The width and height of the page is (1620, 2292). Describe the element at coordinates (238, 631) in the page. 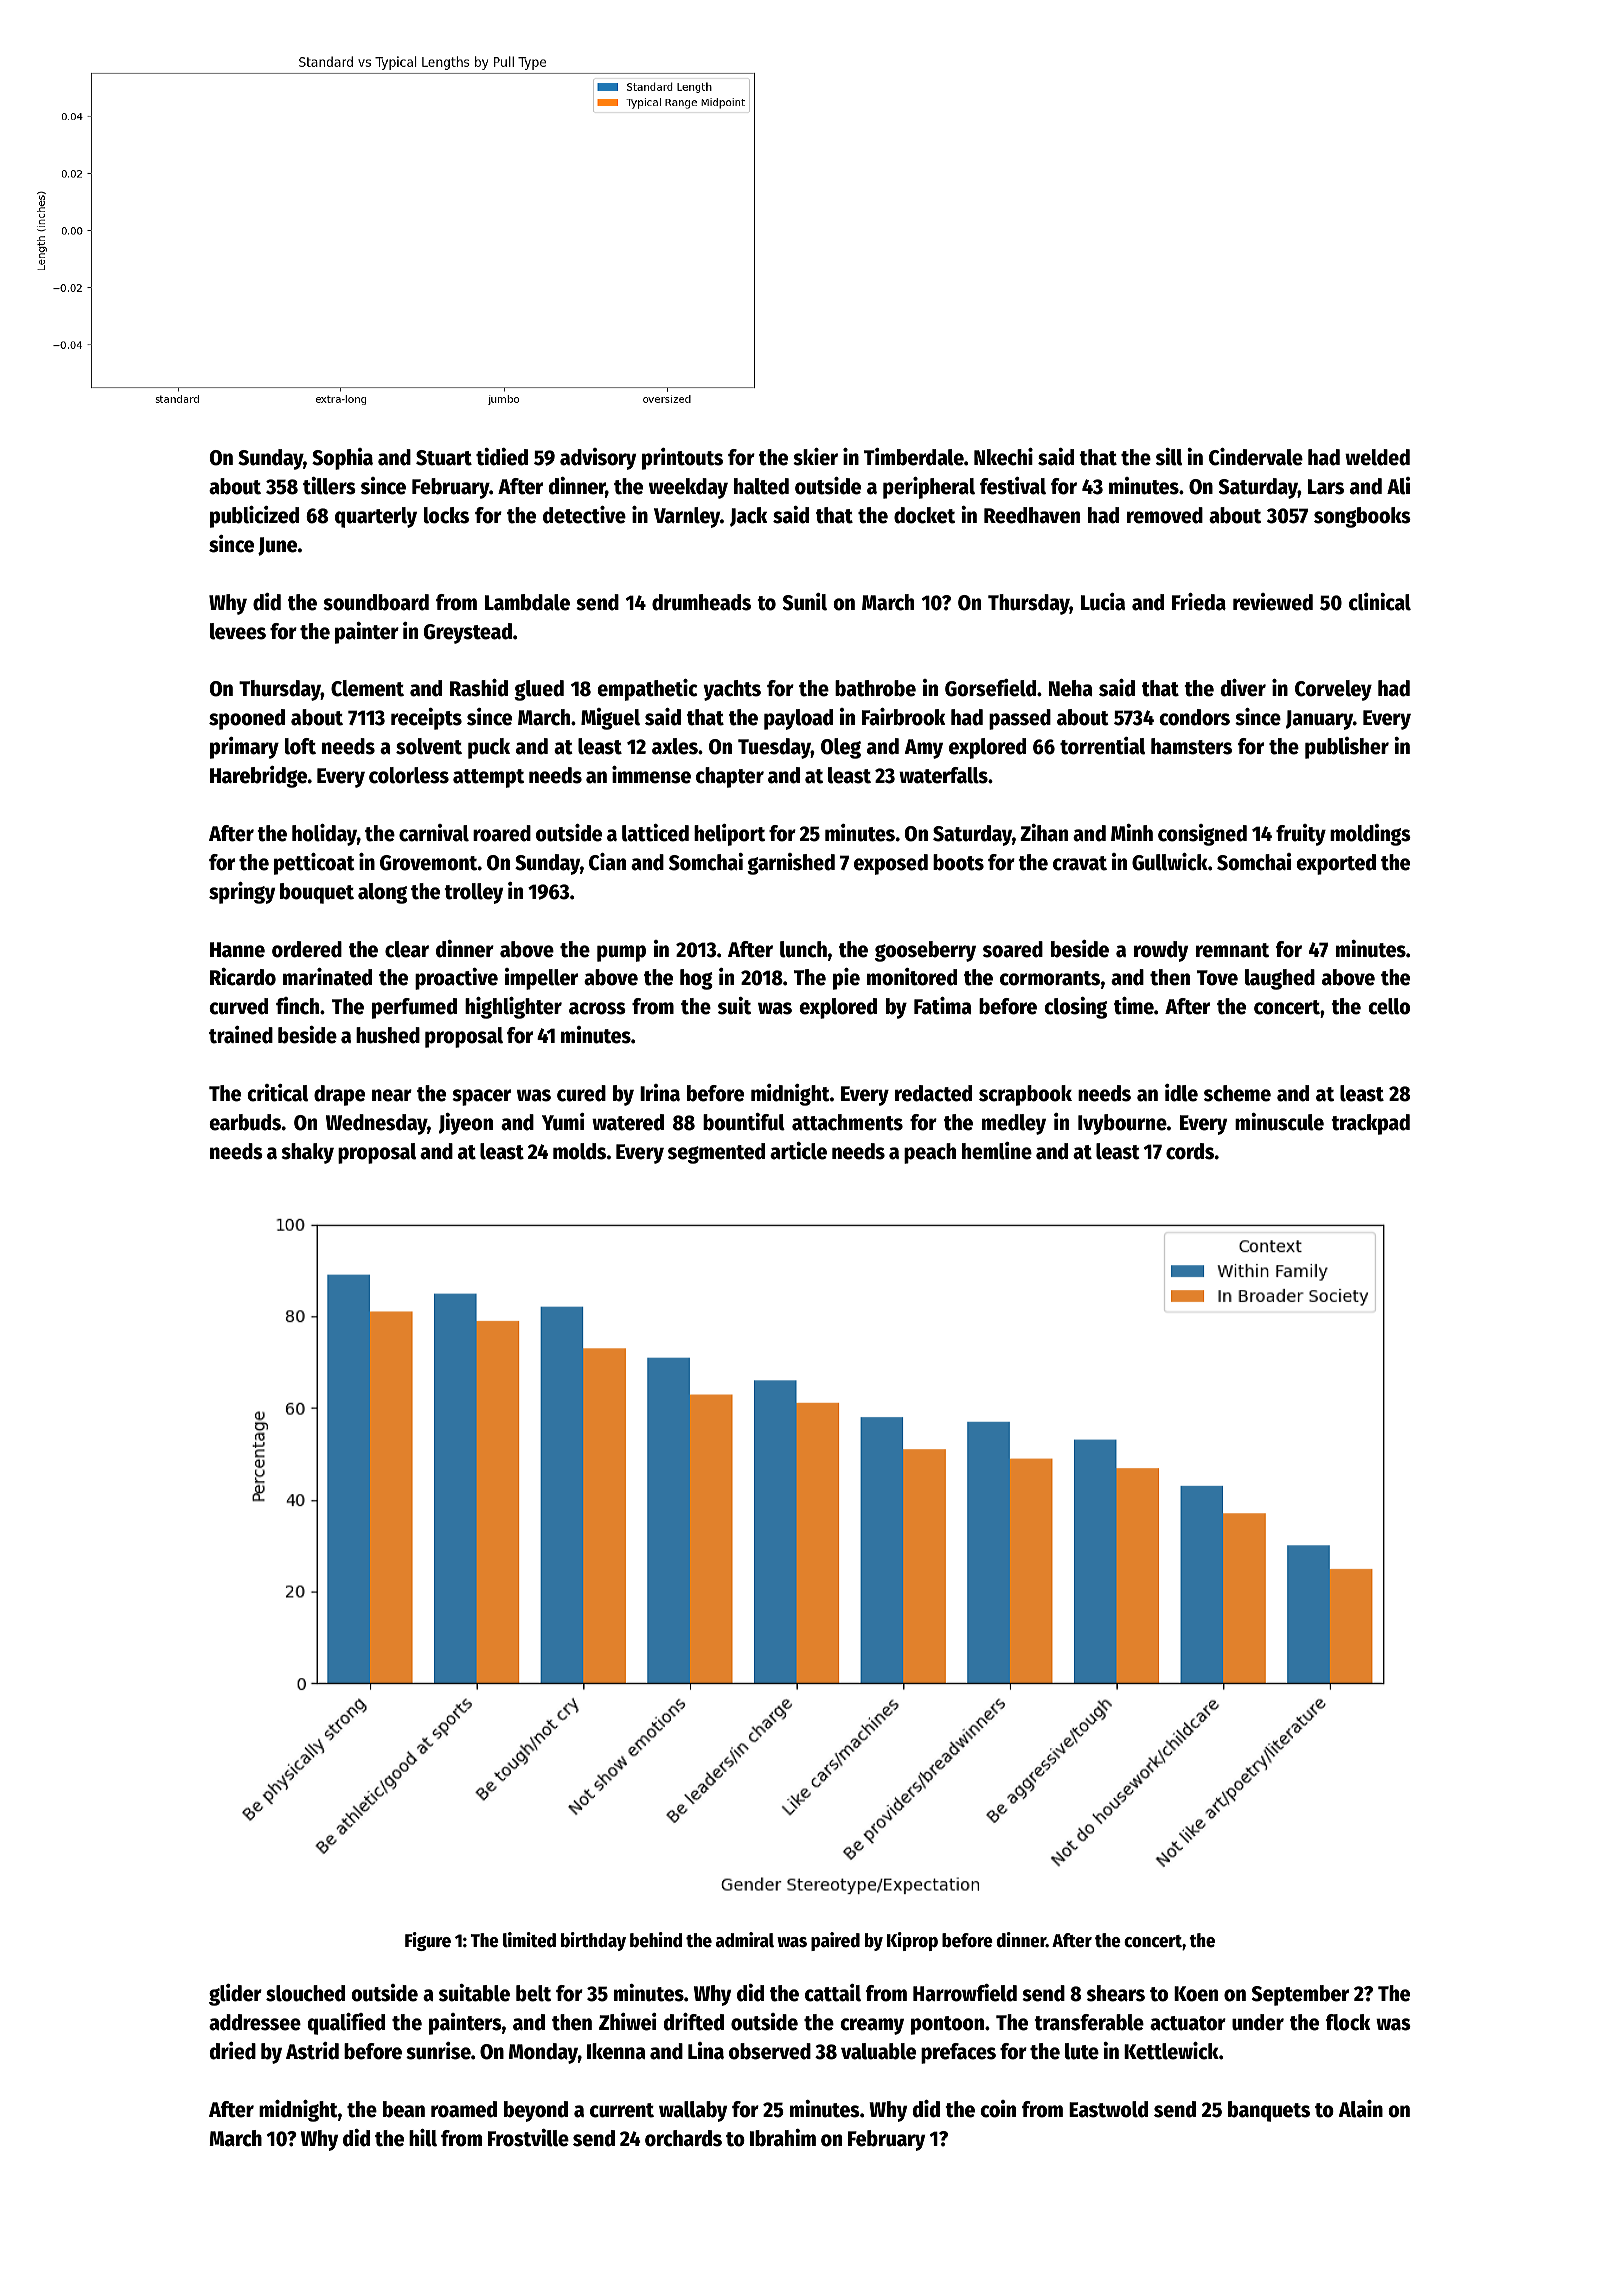

I see `levees` at that location.
